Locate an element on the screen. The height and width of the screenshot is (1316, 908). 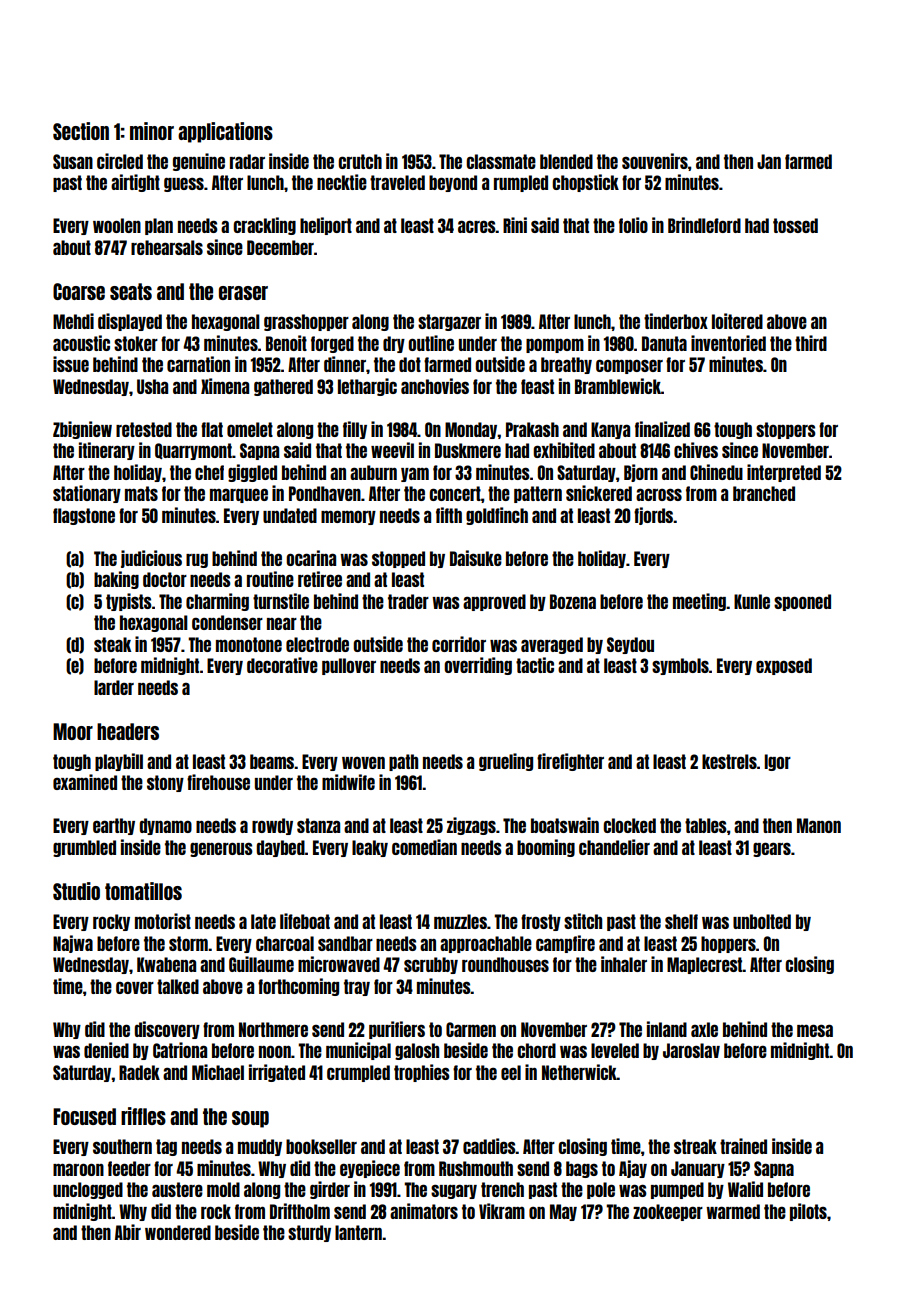
eyepiece is located at coordinates (370, 1169).
